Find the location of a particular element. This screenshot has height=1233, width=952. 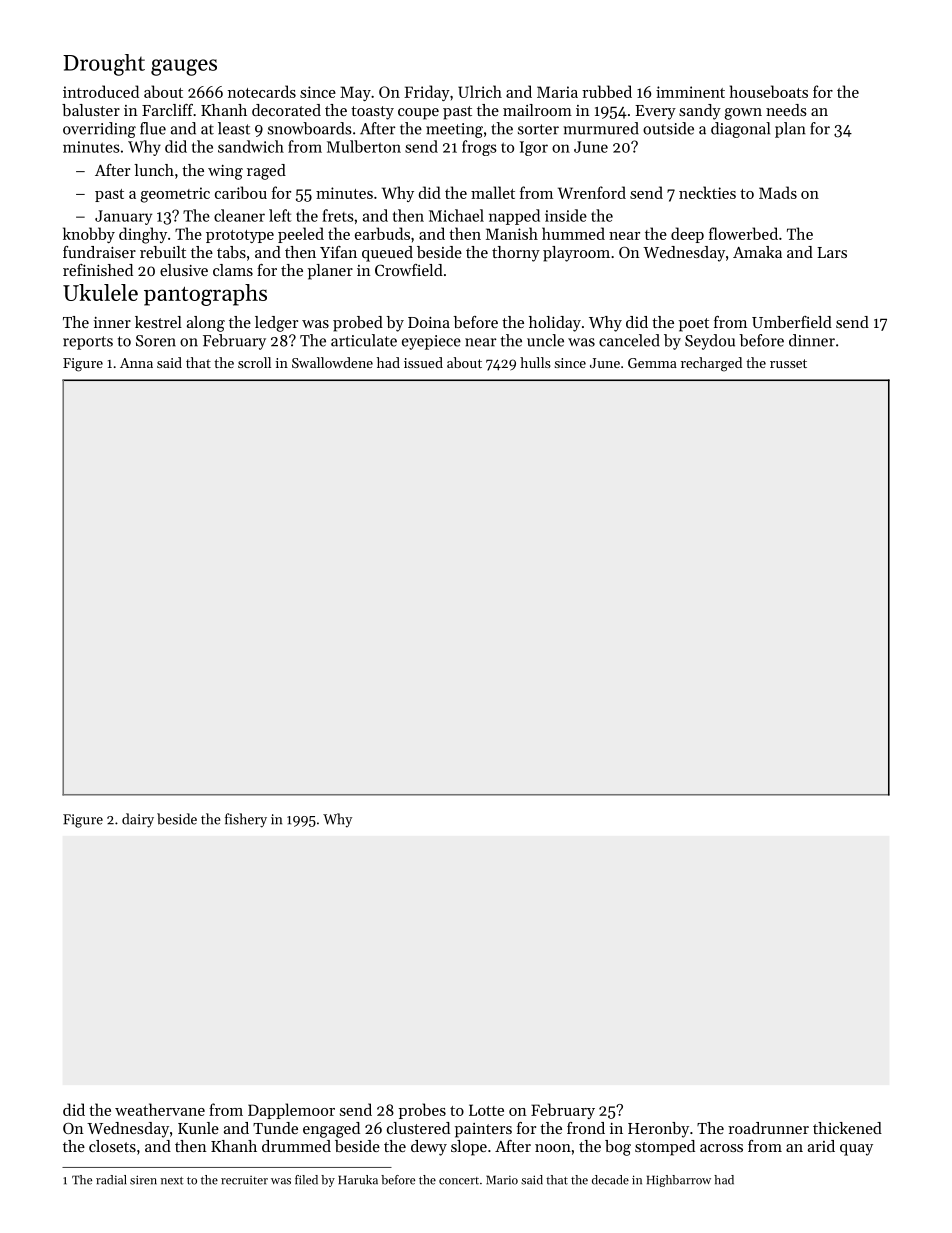

Ulrich is located at coordinates (480, 91).
